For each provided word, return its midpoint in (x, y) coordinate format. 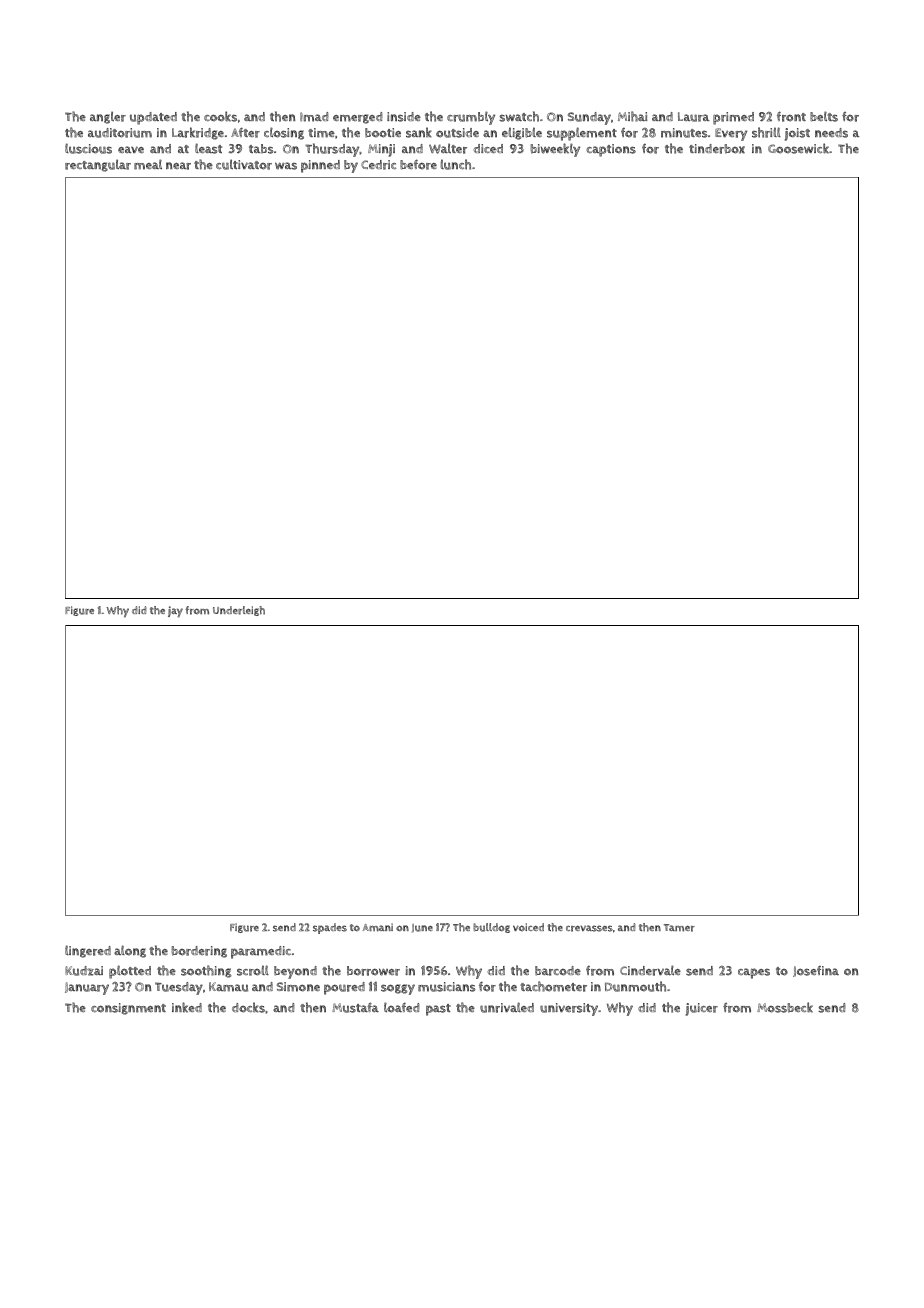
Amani (378, 927)
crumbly (471, 118)
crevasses (589, 928)
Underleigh (239, 611)
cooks (220, 116)
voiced (528, 927)
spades (330, 928)
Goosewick (798, 148)
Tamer (679, 928)
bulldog (491, 928)
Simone (298, 987)
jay (175, 612)
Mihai (632, 116)
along (130, 951)
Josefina (816, 971)
